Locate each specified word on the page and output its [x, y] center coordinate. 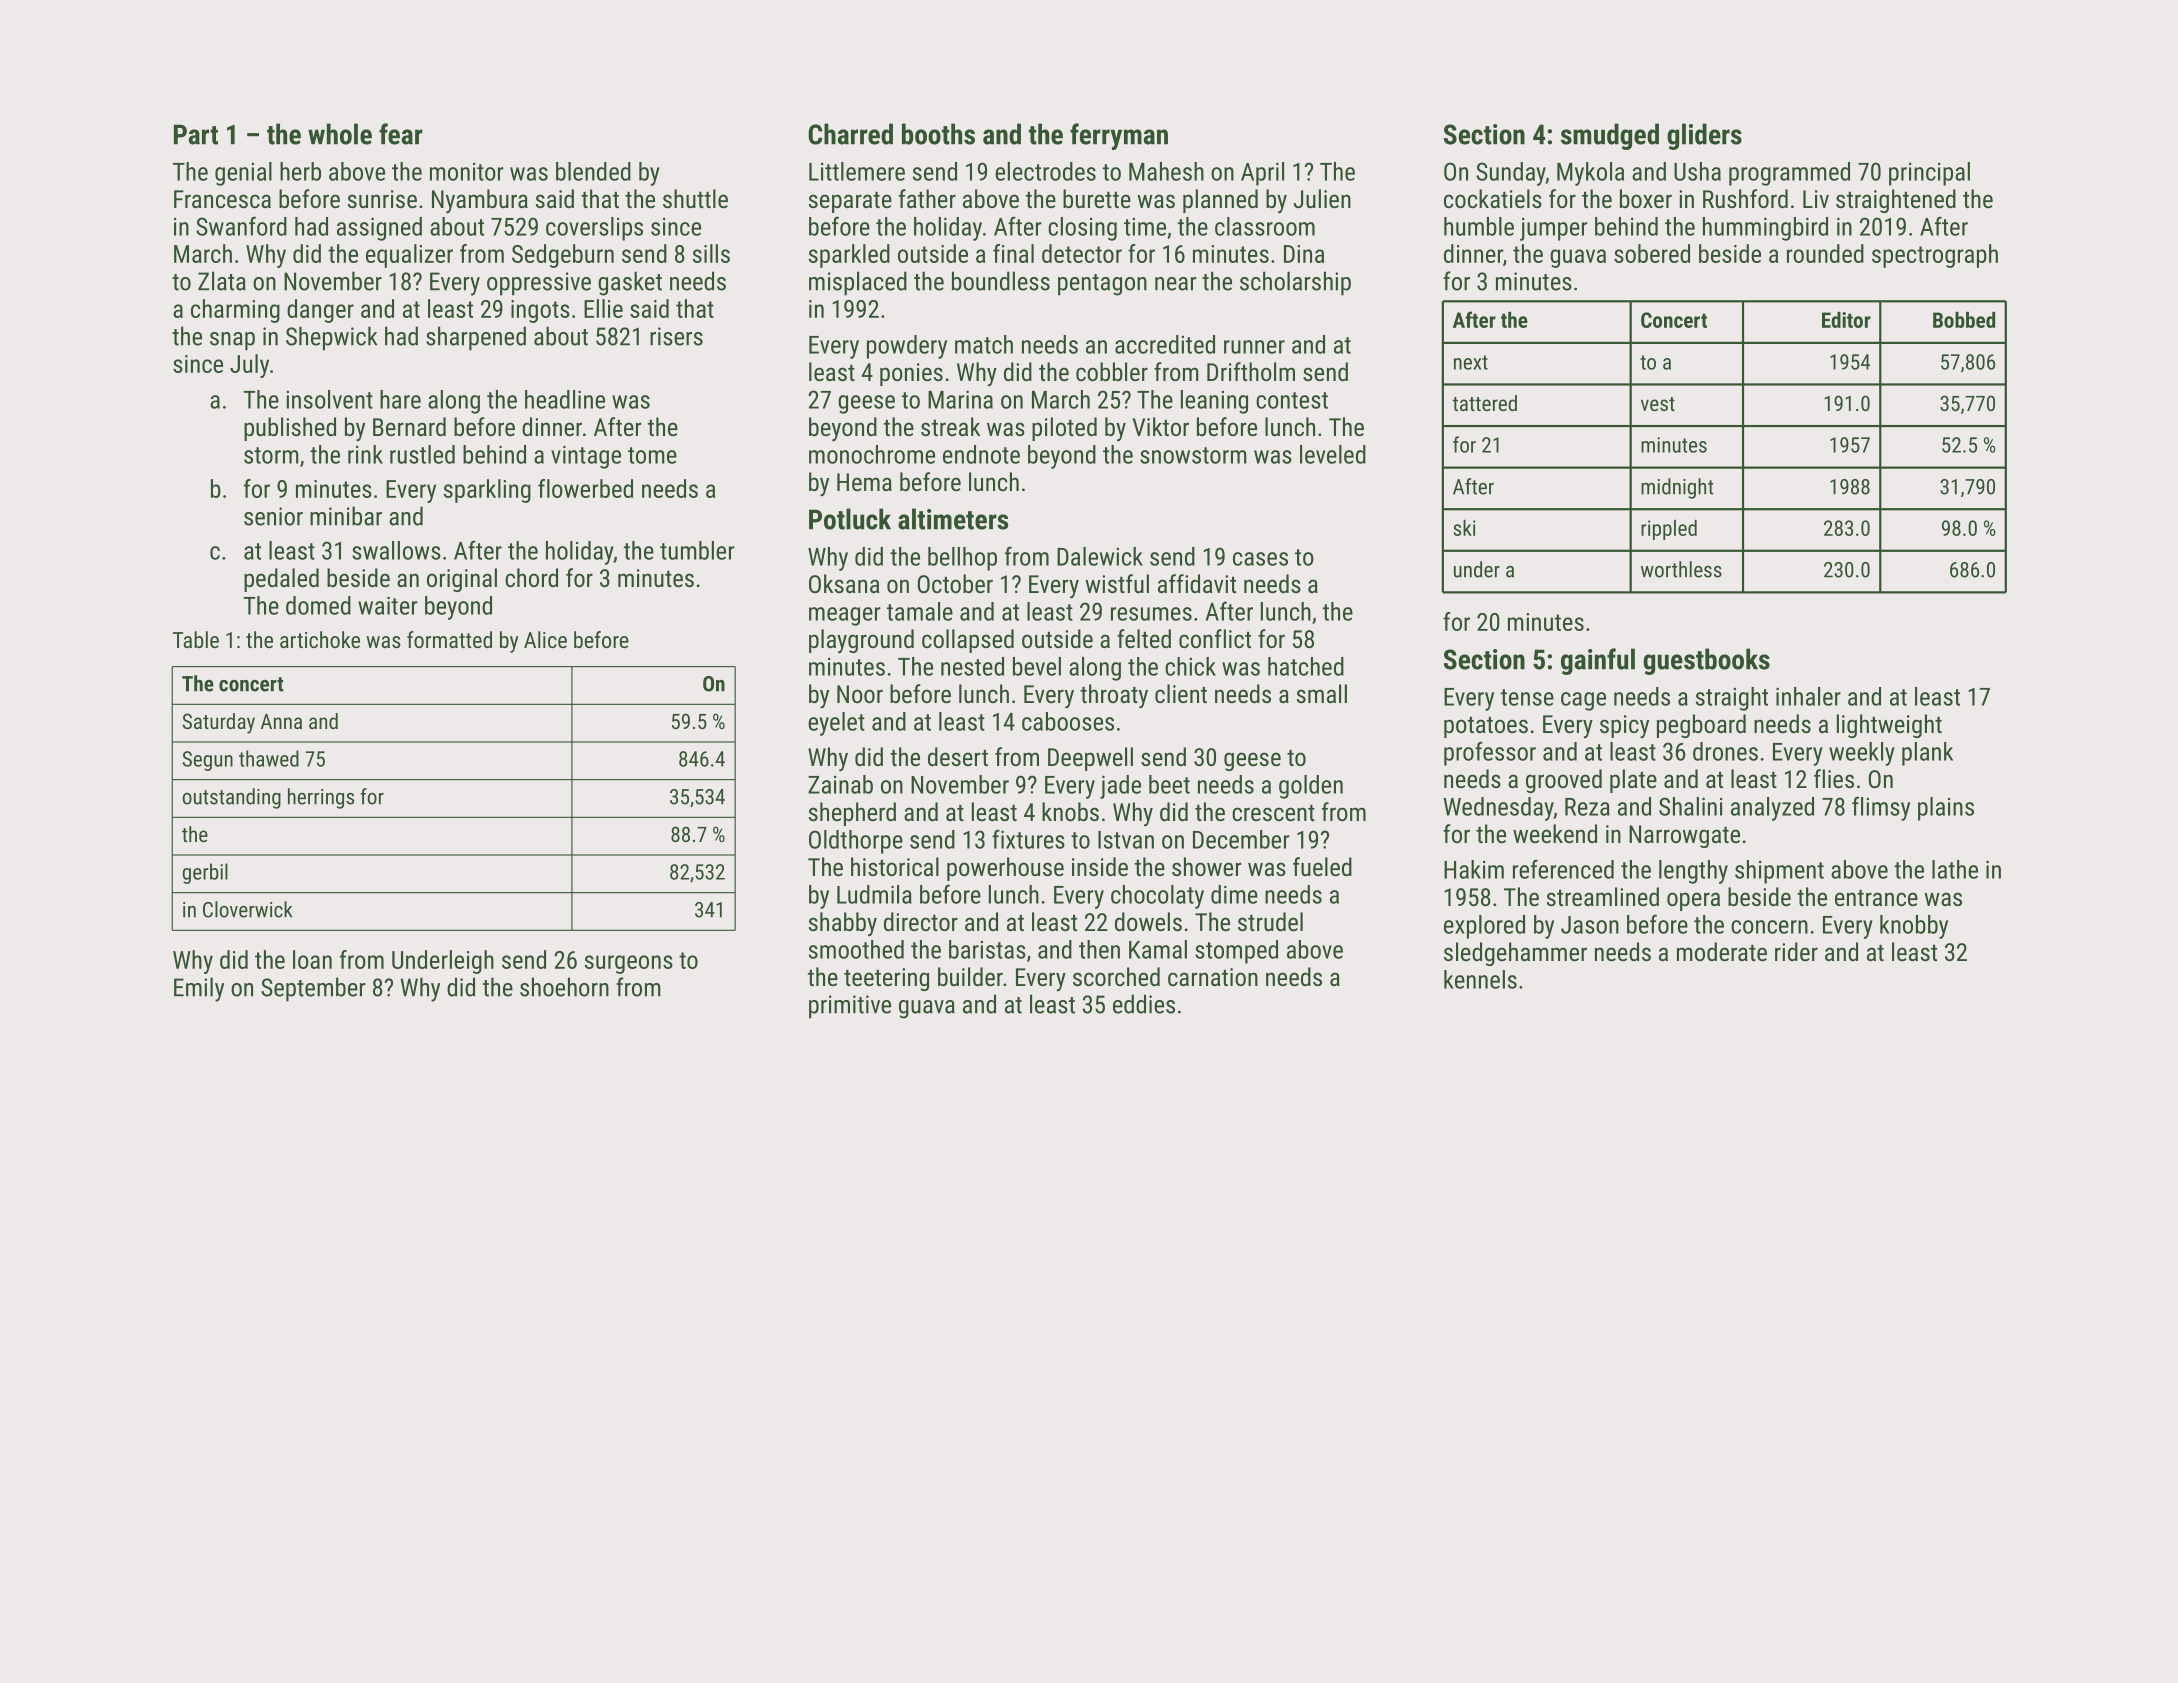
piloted [1064, 429]
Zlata [222, 281]
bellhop [962, 559]
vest [1658, 404]
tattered [1484, 403]
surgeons [629, 964]
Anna [281, 721]
